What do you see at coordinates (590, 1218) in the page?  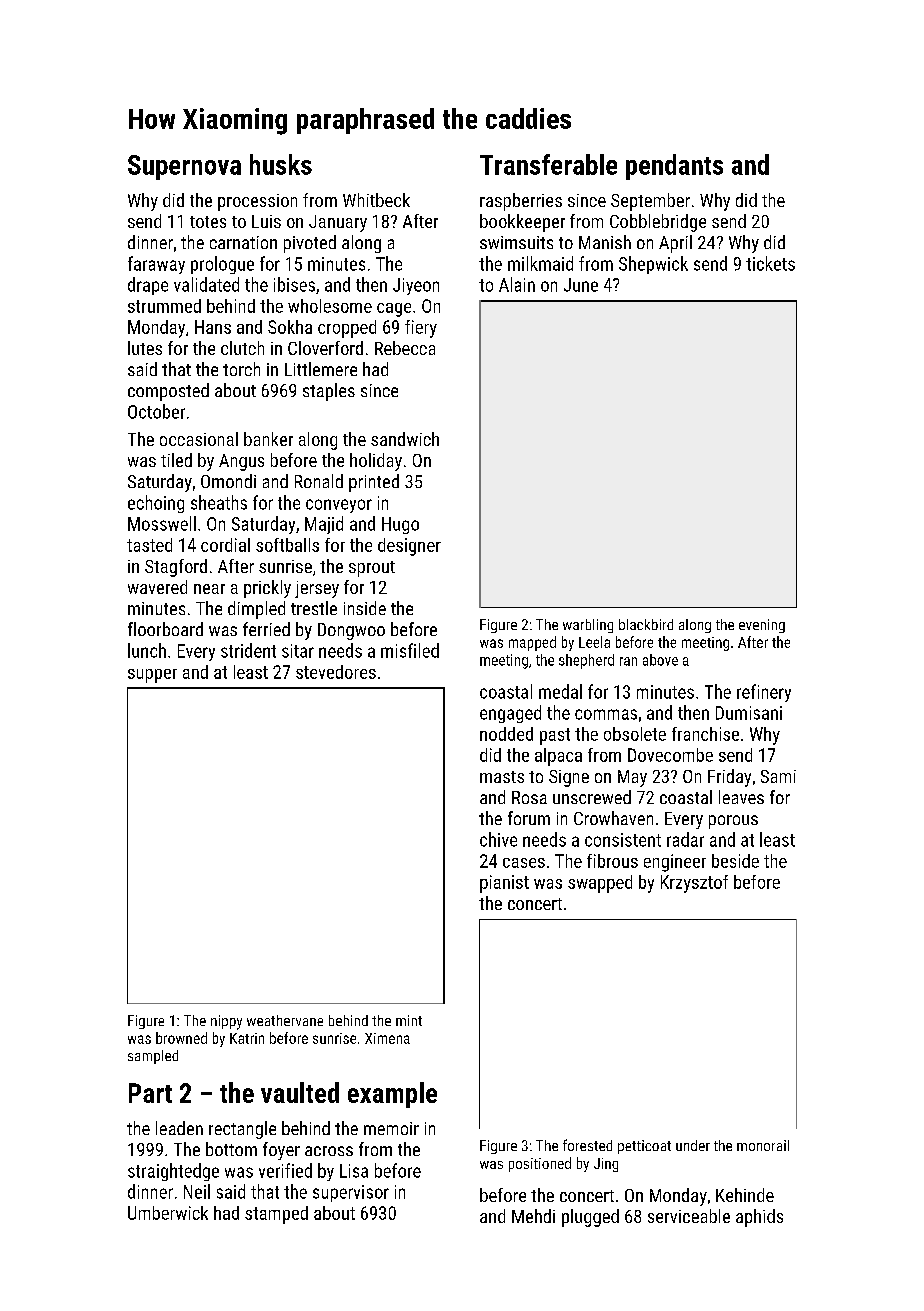 I see `plugged` at bounding box center [590, 1218].
